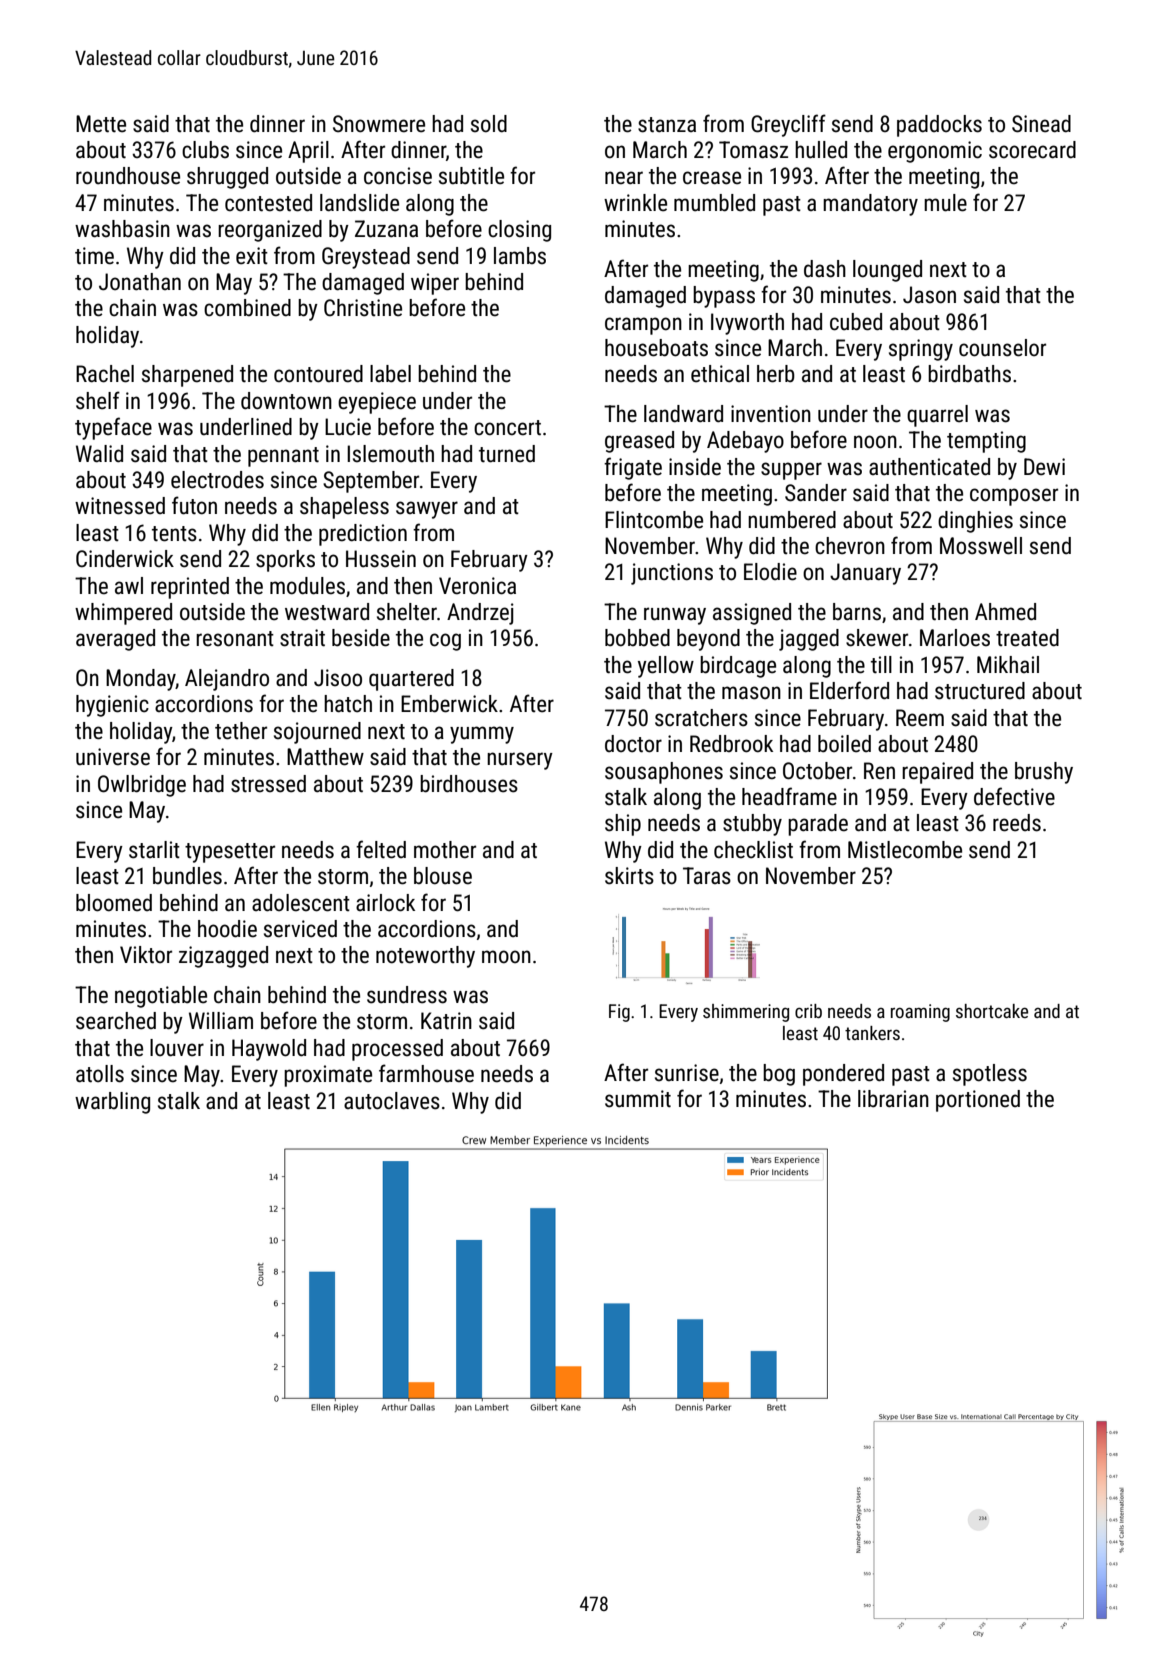 The width and height of the screenshot is (1159, 1679). Describe the element at coordinates (1002, 348) in the screenshot. I see `counselor` at that location.
